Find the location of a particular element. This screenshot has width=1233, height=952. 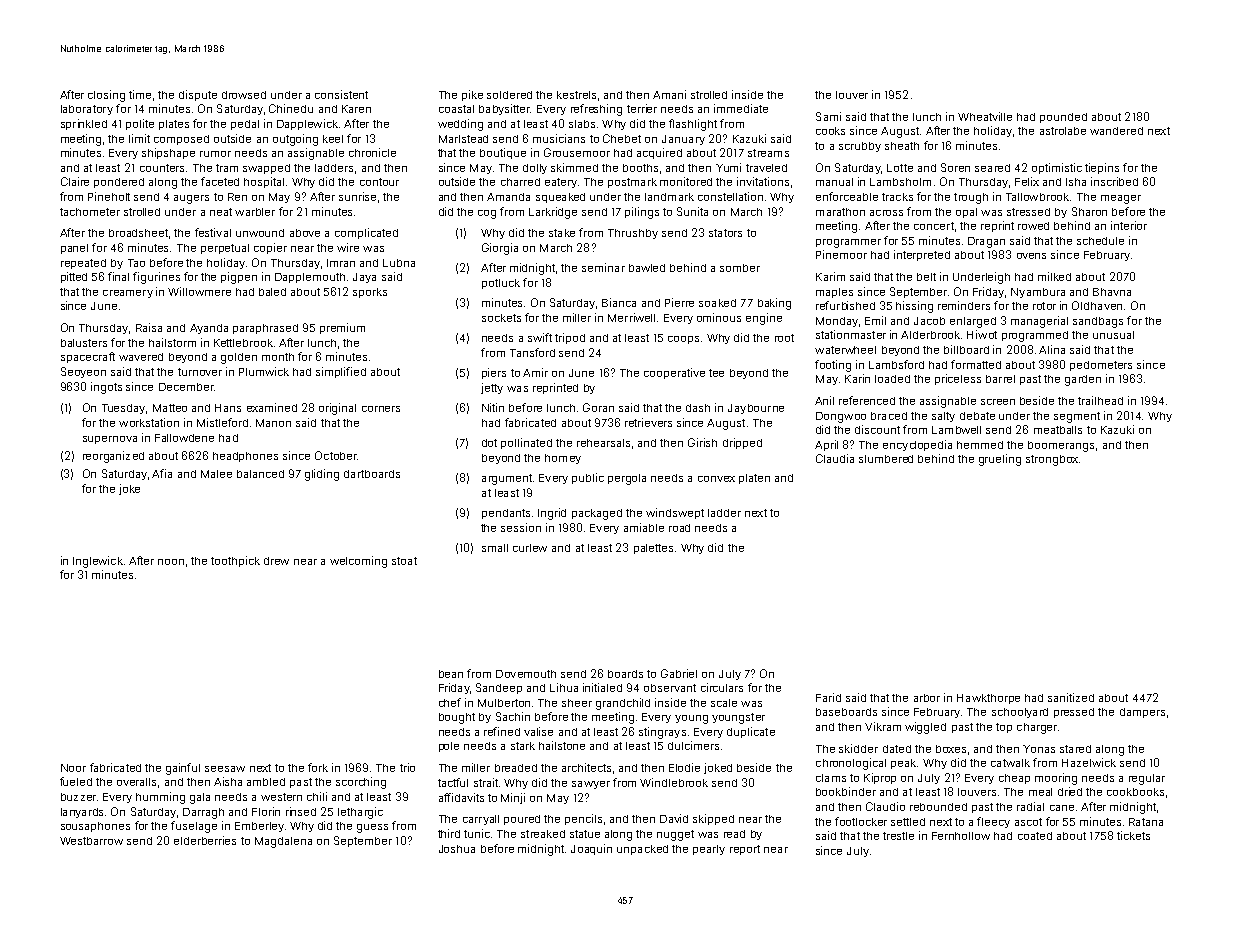

sanitized is located at coordinates (1071, 697).
